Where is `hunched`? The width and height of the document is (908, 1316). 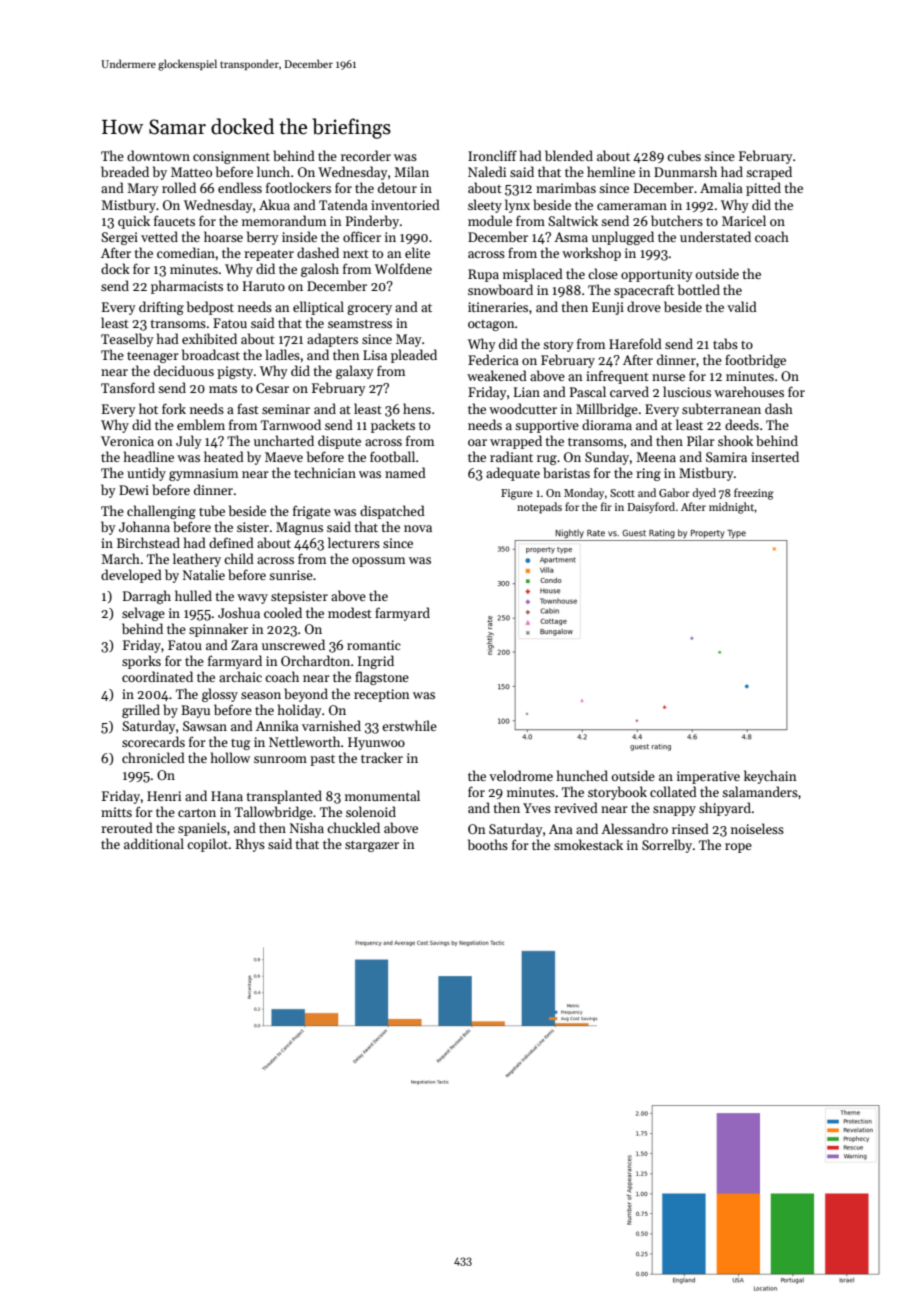
hunched is located at coordinates (582, 775).
